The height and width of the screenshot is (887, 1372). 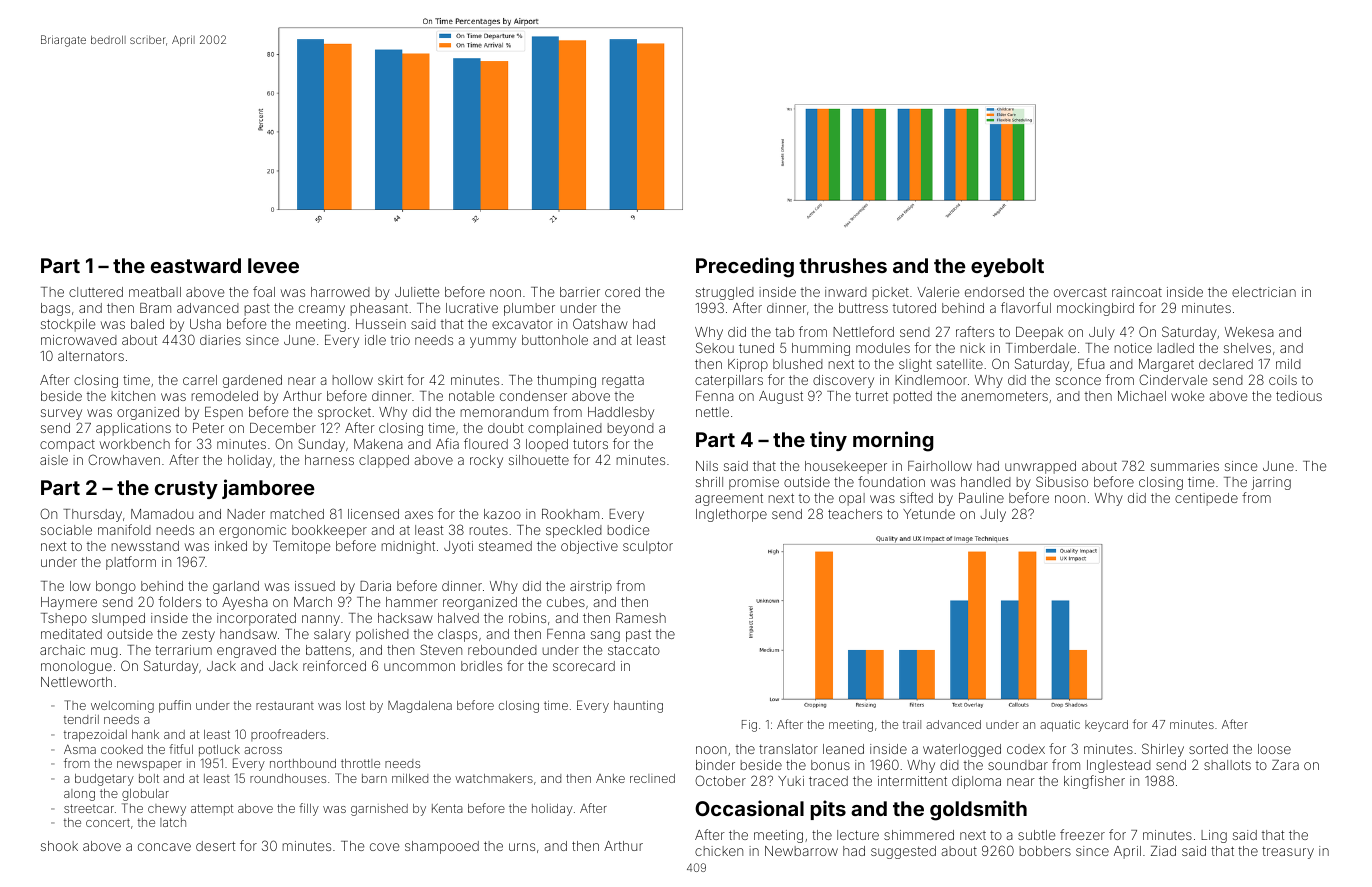 I want to click on morning, so click(x=893, y=441).
